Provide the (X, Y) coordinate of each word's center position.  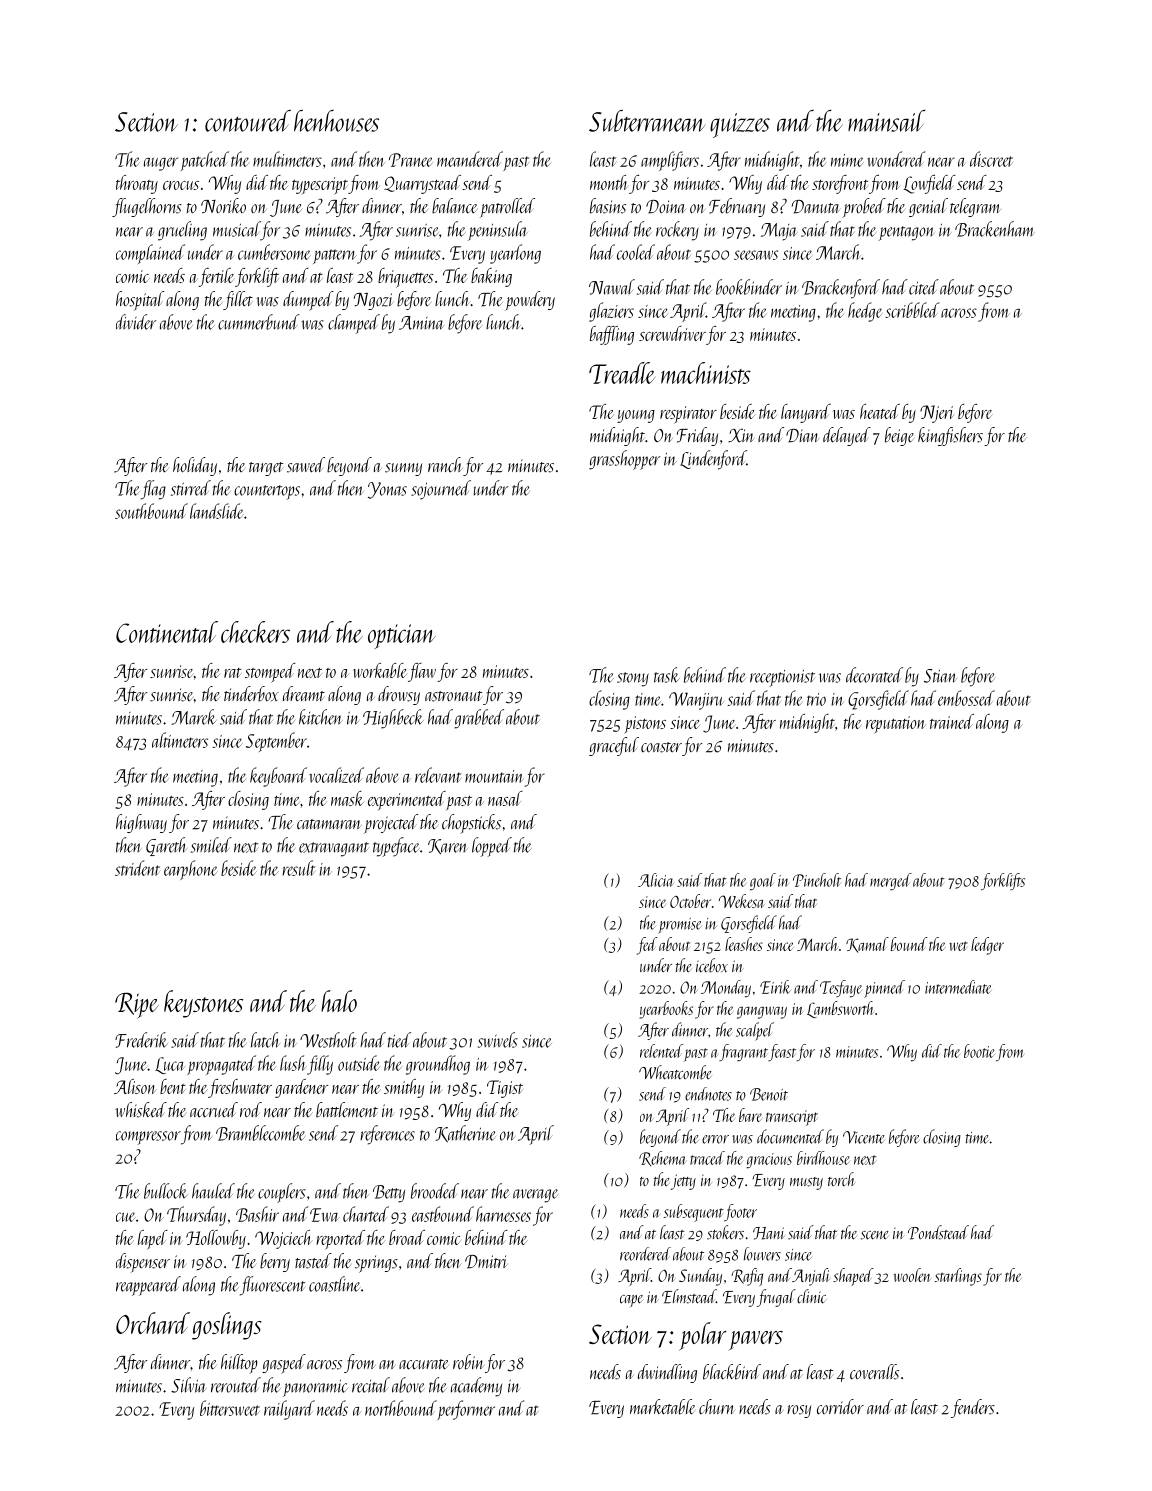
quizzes (740, 125)
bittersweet (230, 1408)
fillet (238, 300)
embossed (966, 698)
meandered (470, 159)
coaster (661, 747)
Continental (167, 632)
